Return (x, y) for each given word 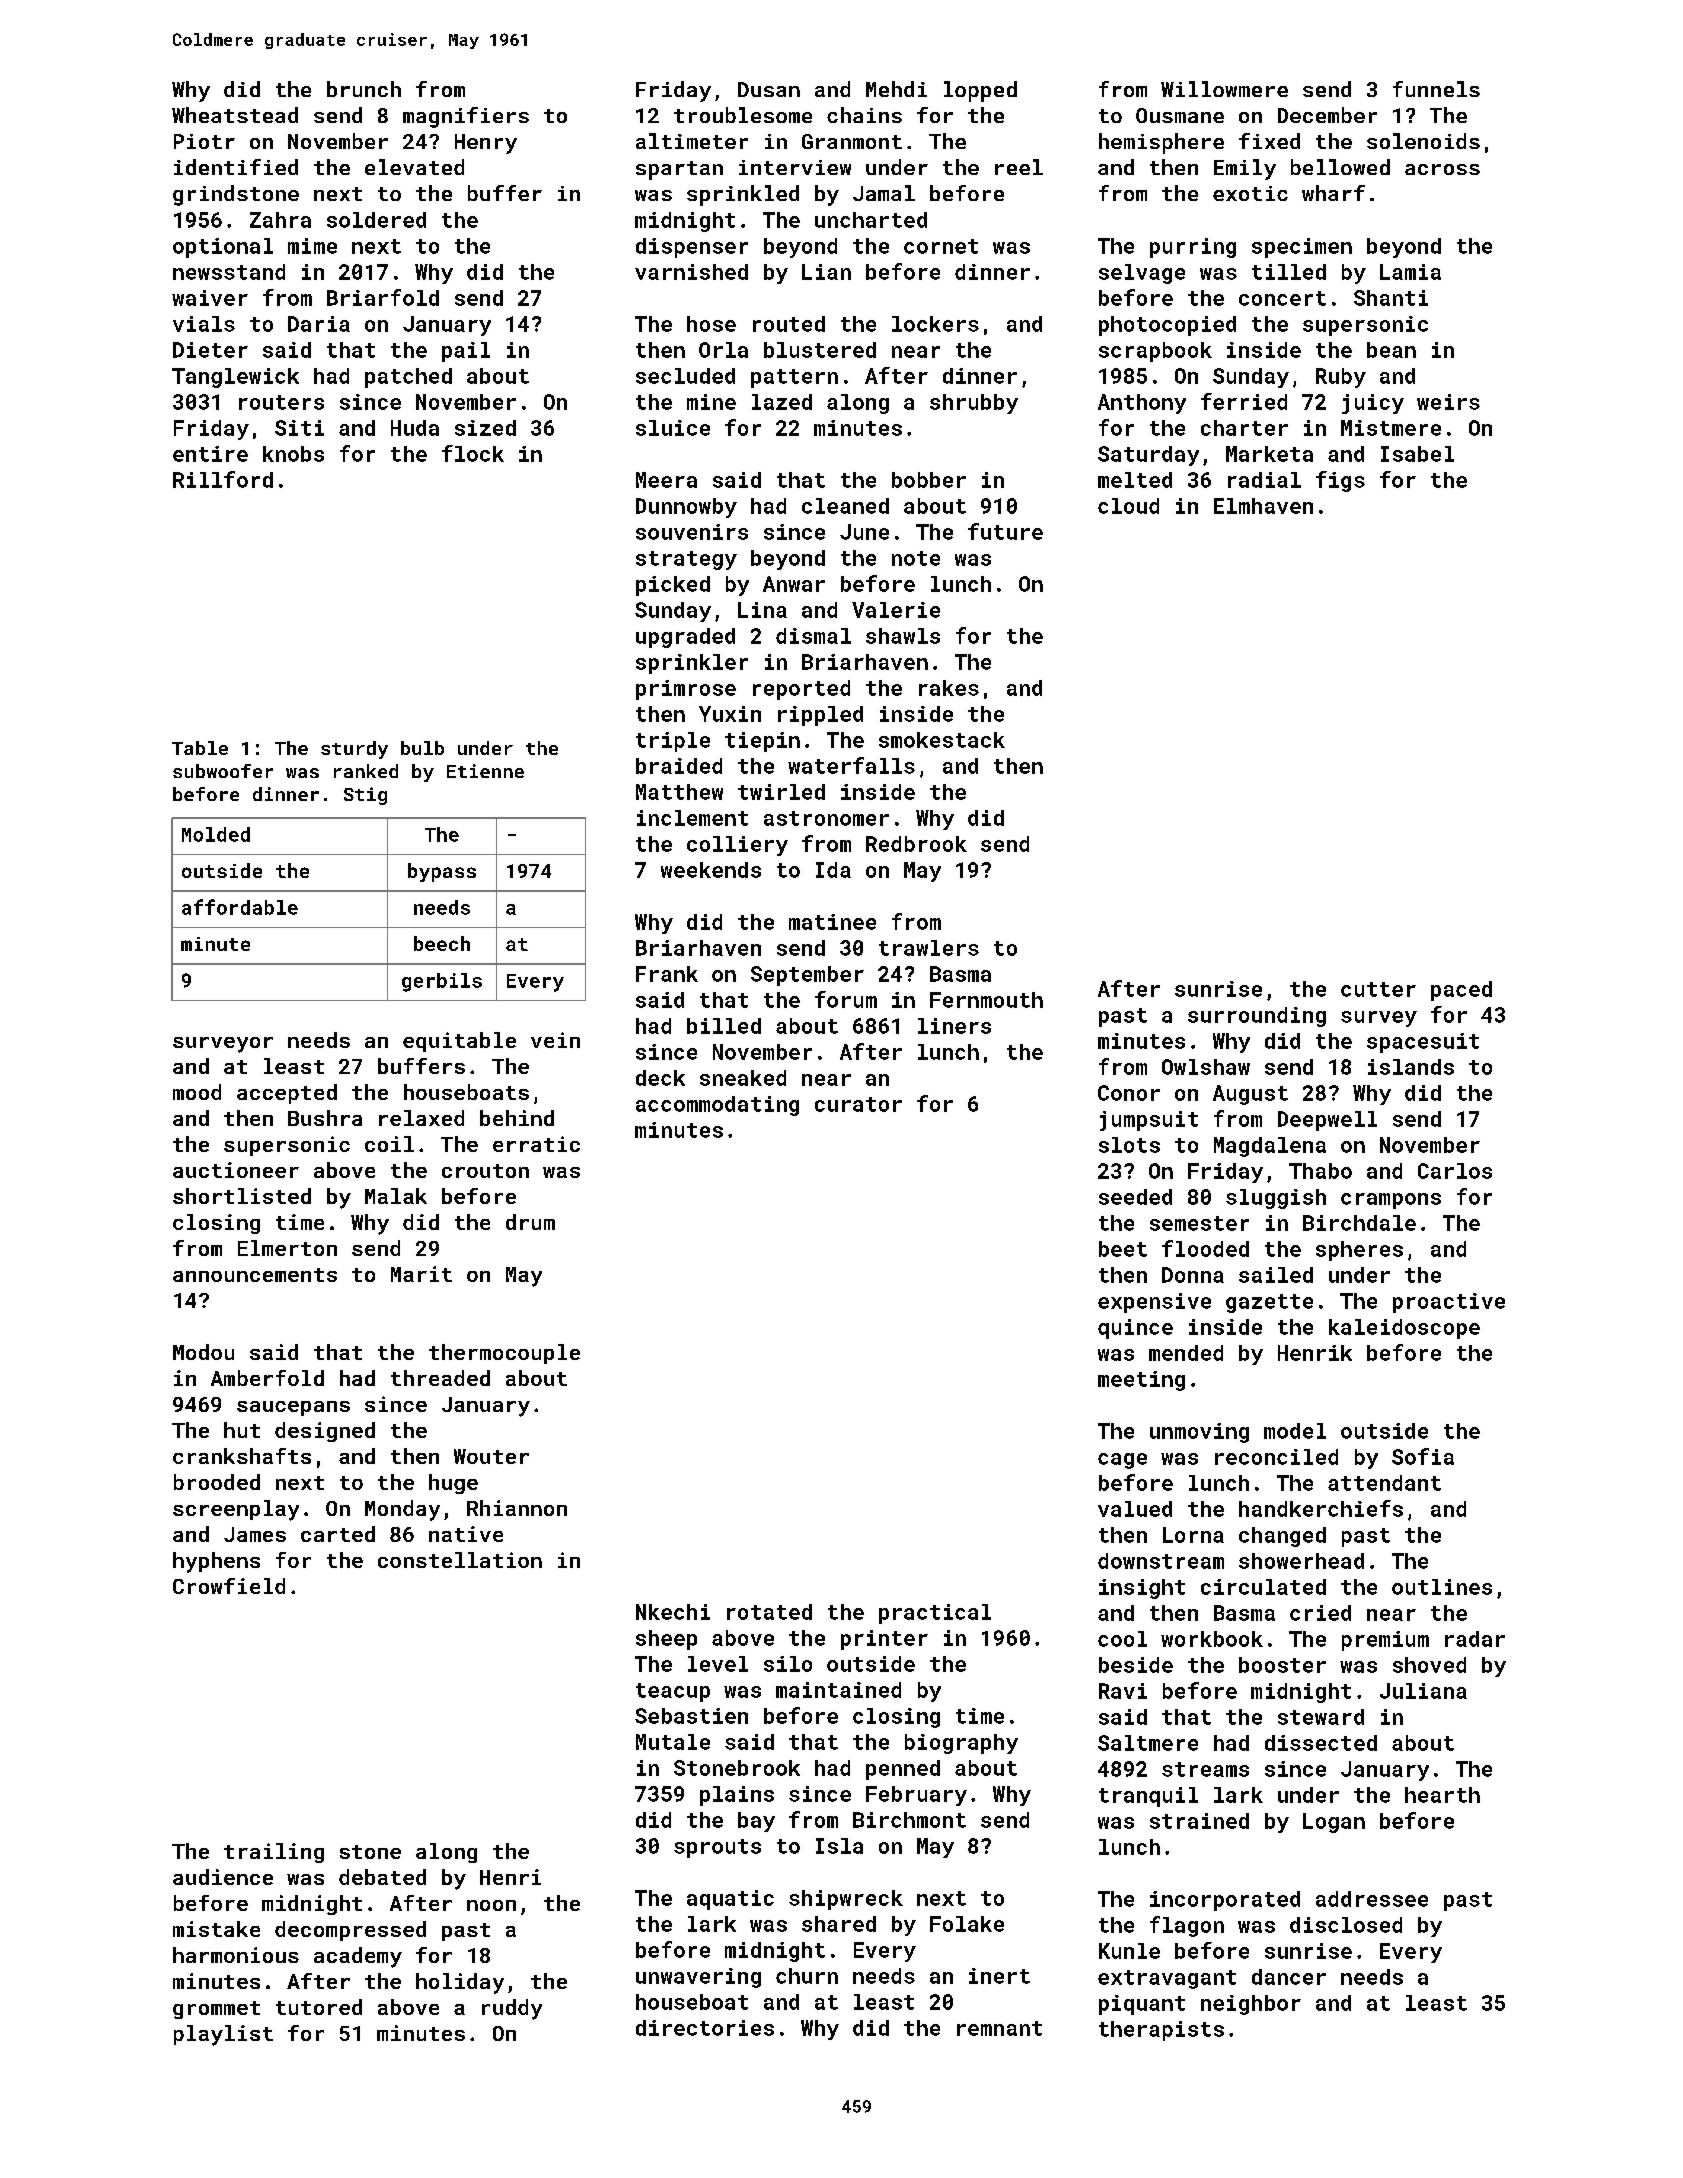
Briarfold (383, 297)
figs (1340, 481)
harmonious (236, 1955)
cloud (1128, 506)
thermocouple (504, 1354)
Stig (365, 796)
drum (530, 1222)
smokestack (942, 740)
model (1295, 1431)
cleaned (845, 506)
